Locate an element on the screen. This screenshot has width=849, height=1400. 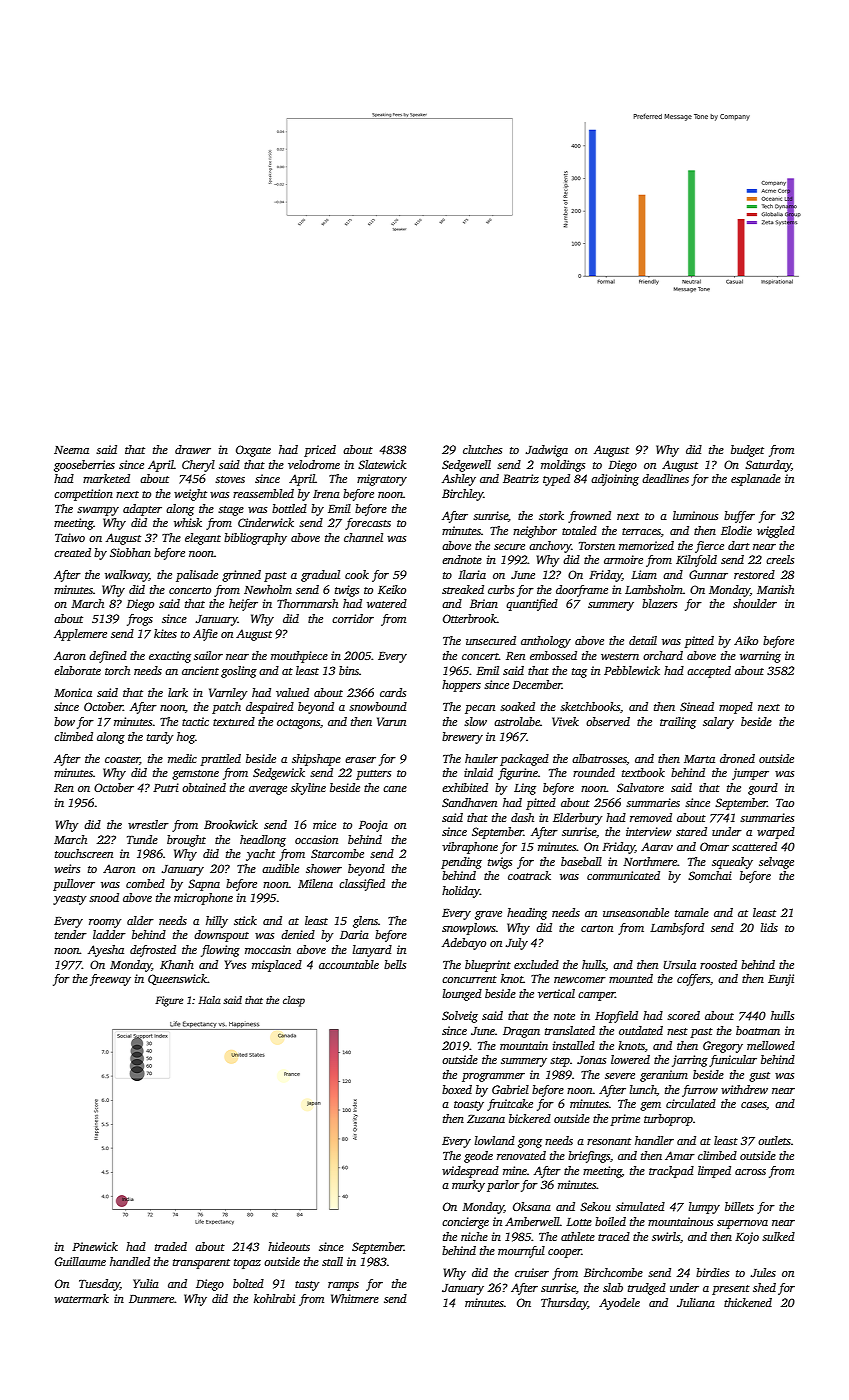
warning is located at coordinates (760, 657).
